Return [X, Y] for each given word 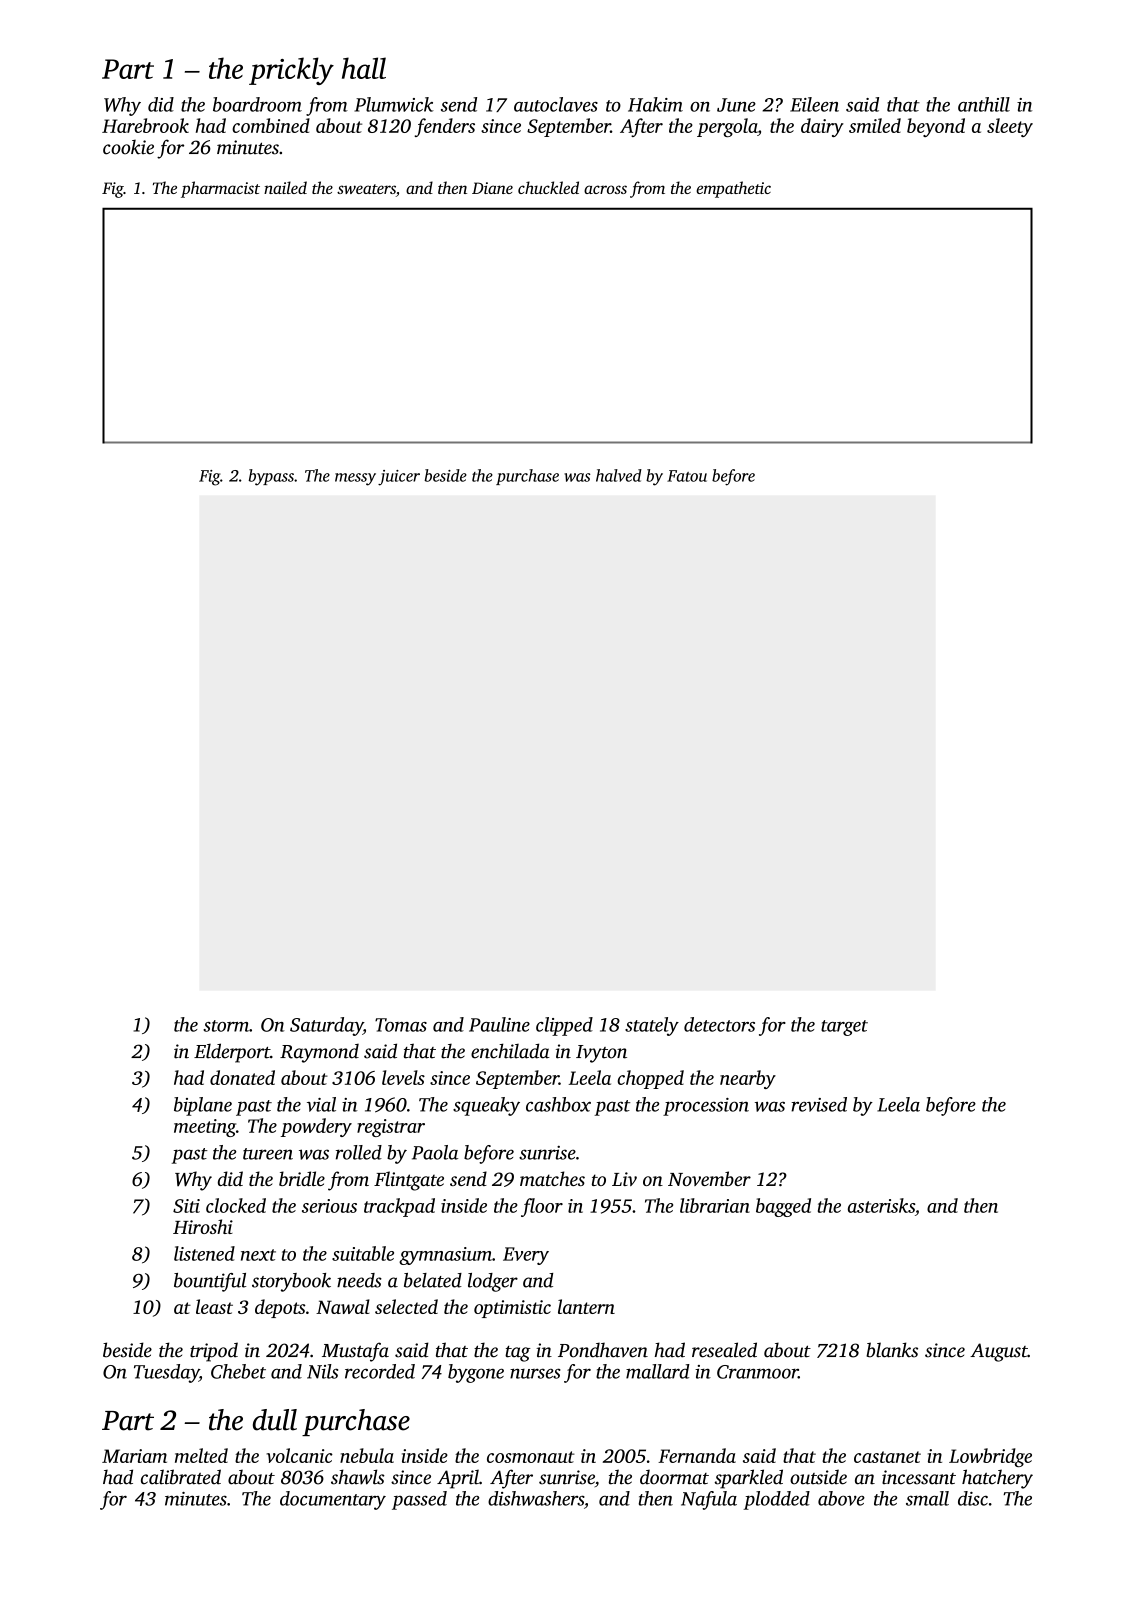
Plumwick [394, 104]
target [844, 1028]
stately [652, 1026]
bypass [271, 477]
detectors [719, 1024]
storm [226, 1026]
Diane [492, 188]
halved [619, 475]
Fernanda [697, 1455]
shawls [358, 1477]
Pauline [499, 1024]
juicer [399, 478]
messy [355, 479]
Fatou [687, 476]
